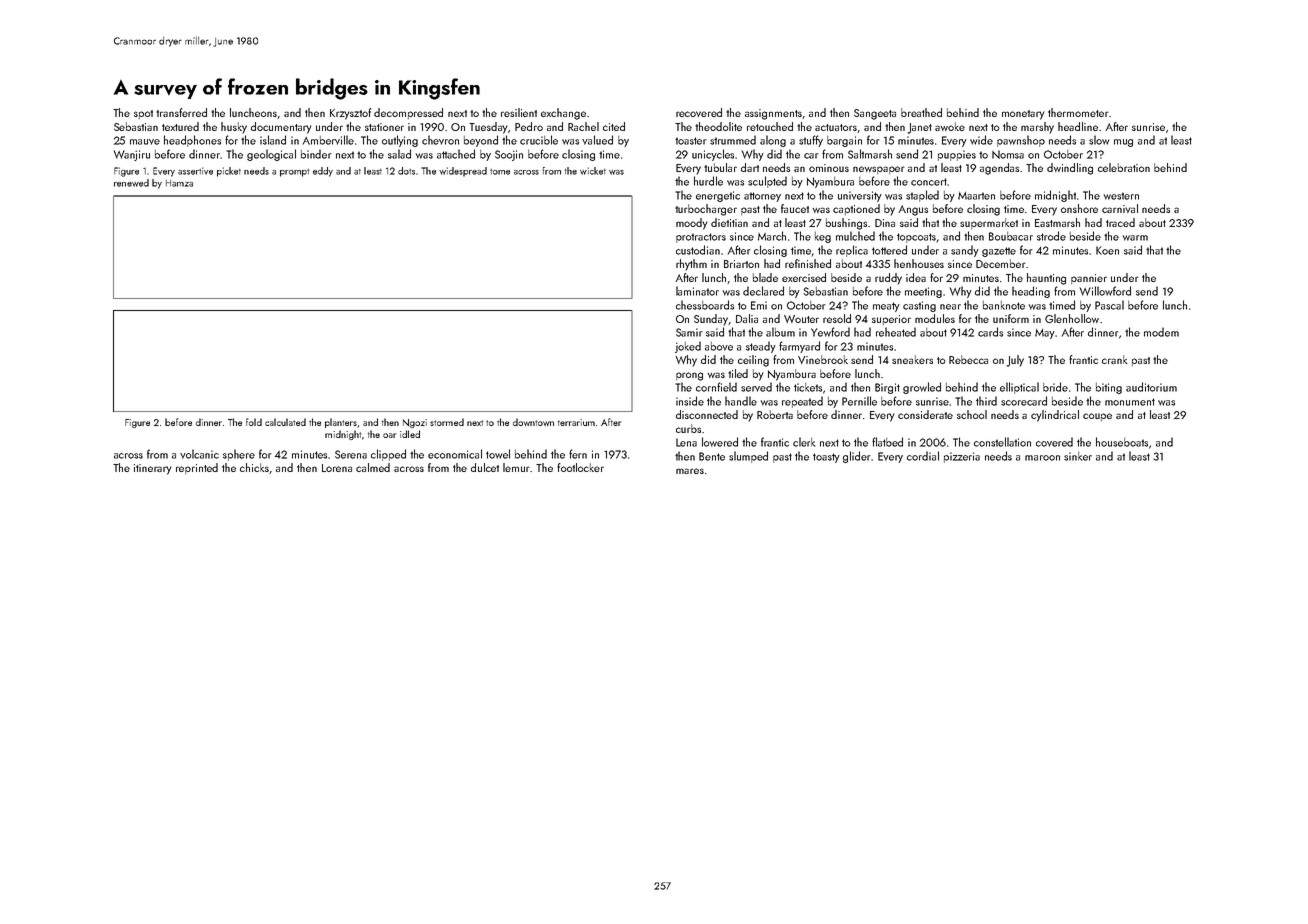 This document has height=924, width=1308. Describe the element at coordinates (181, 112) in the document. I see `transferred` at that location.
